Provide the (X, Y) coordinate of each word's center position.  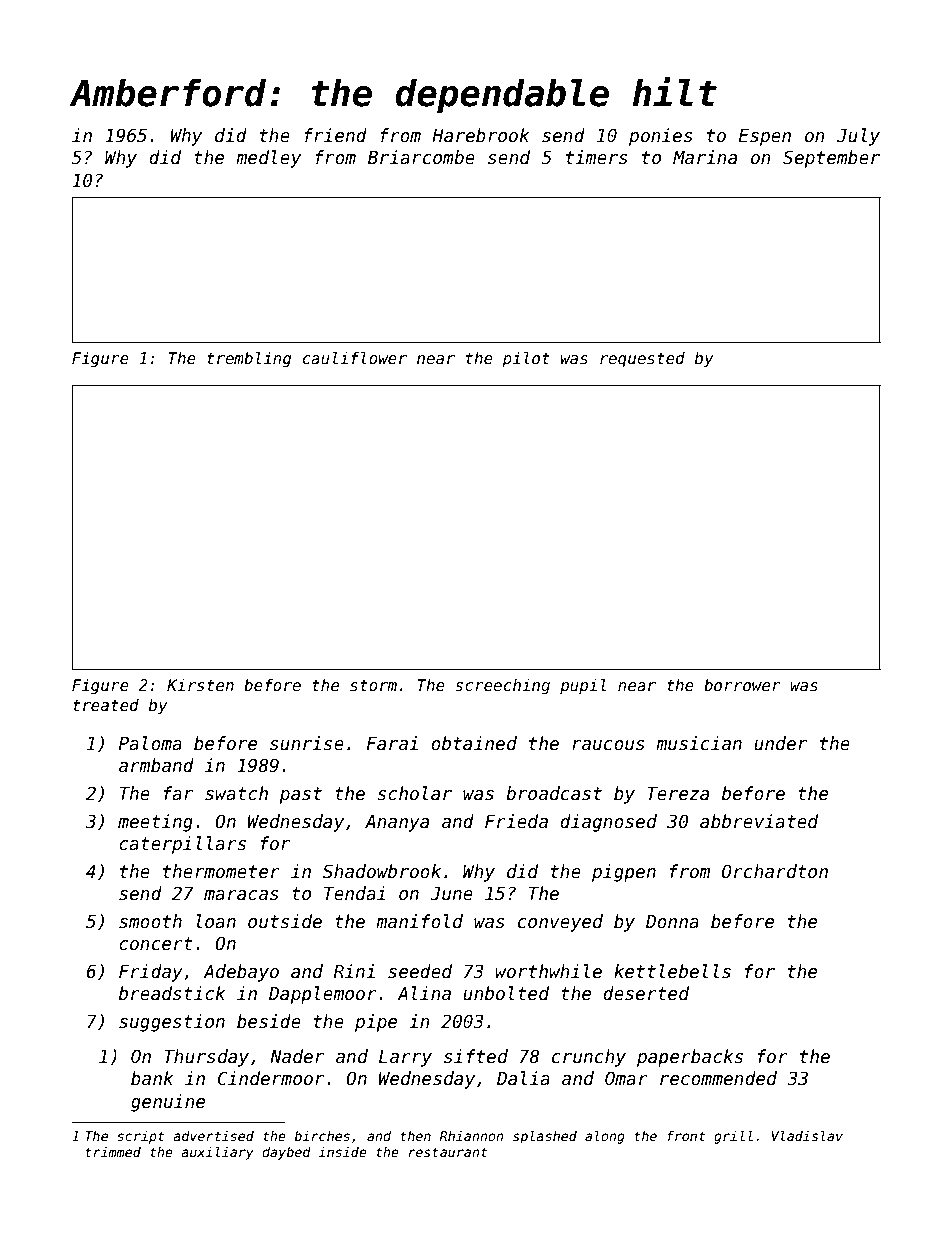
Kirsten (200, 685)
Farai (392, 743)
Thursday (206, 1058)
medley (268, 159)
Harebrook (480, 135)
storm (373, 685)
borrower (742, 685)
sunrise (307, 743)
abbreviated (759, 821)
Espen (765, 137)
